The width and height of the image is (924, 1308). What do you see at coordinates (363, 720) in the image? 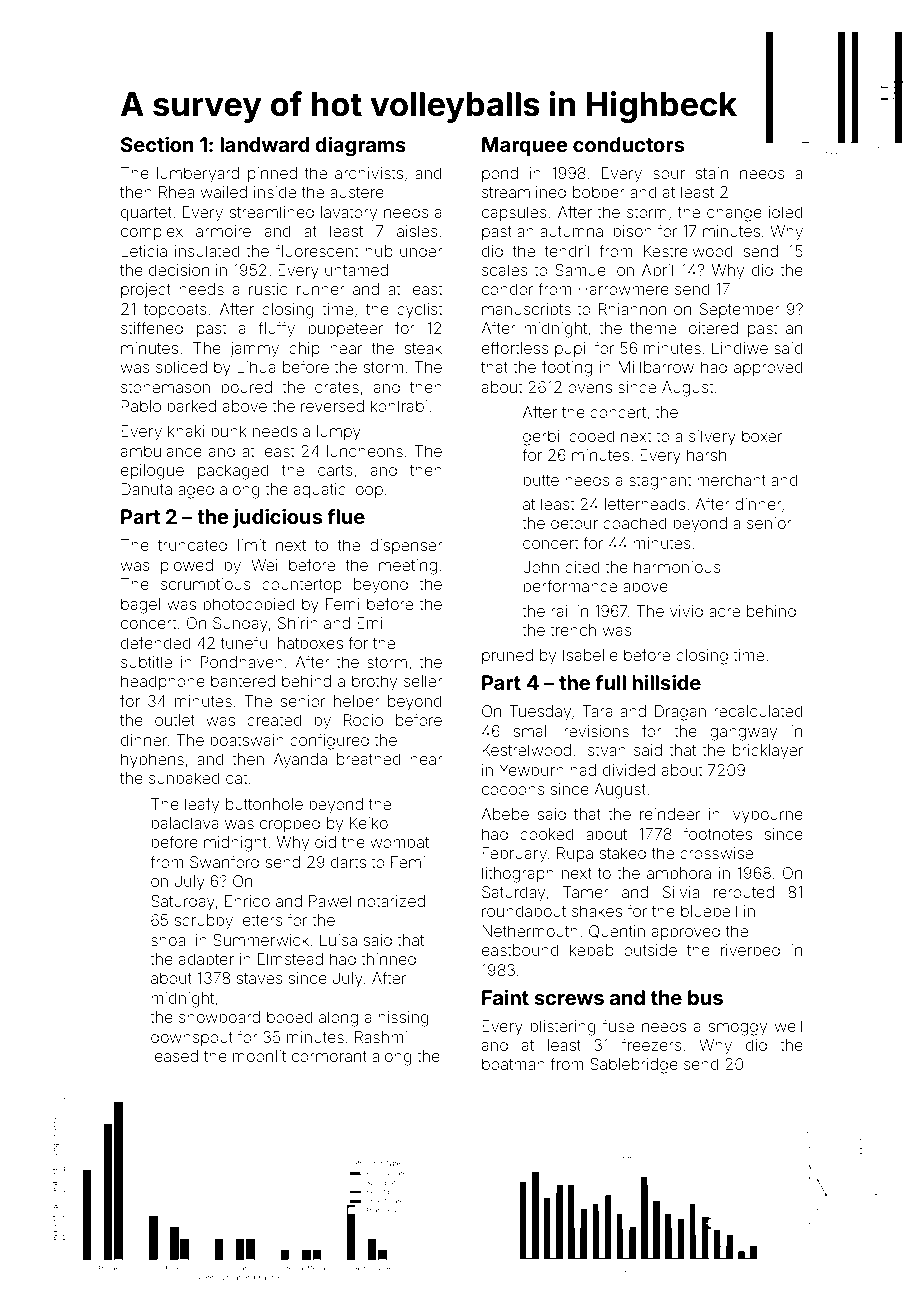
I see `Rocio` at bounding box center [363, 720].
